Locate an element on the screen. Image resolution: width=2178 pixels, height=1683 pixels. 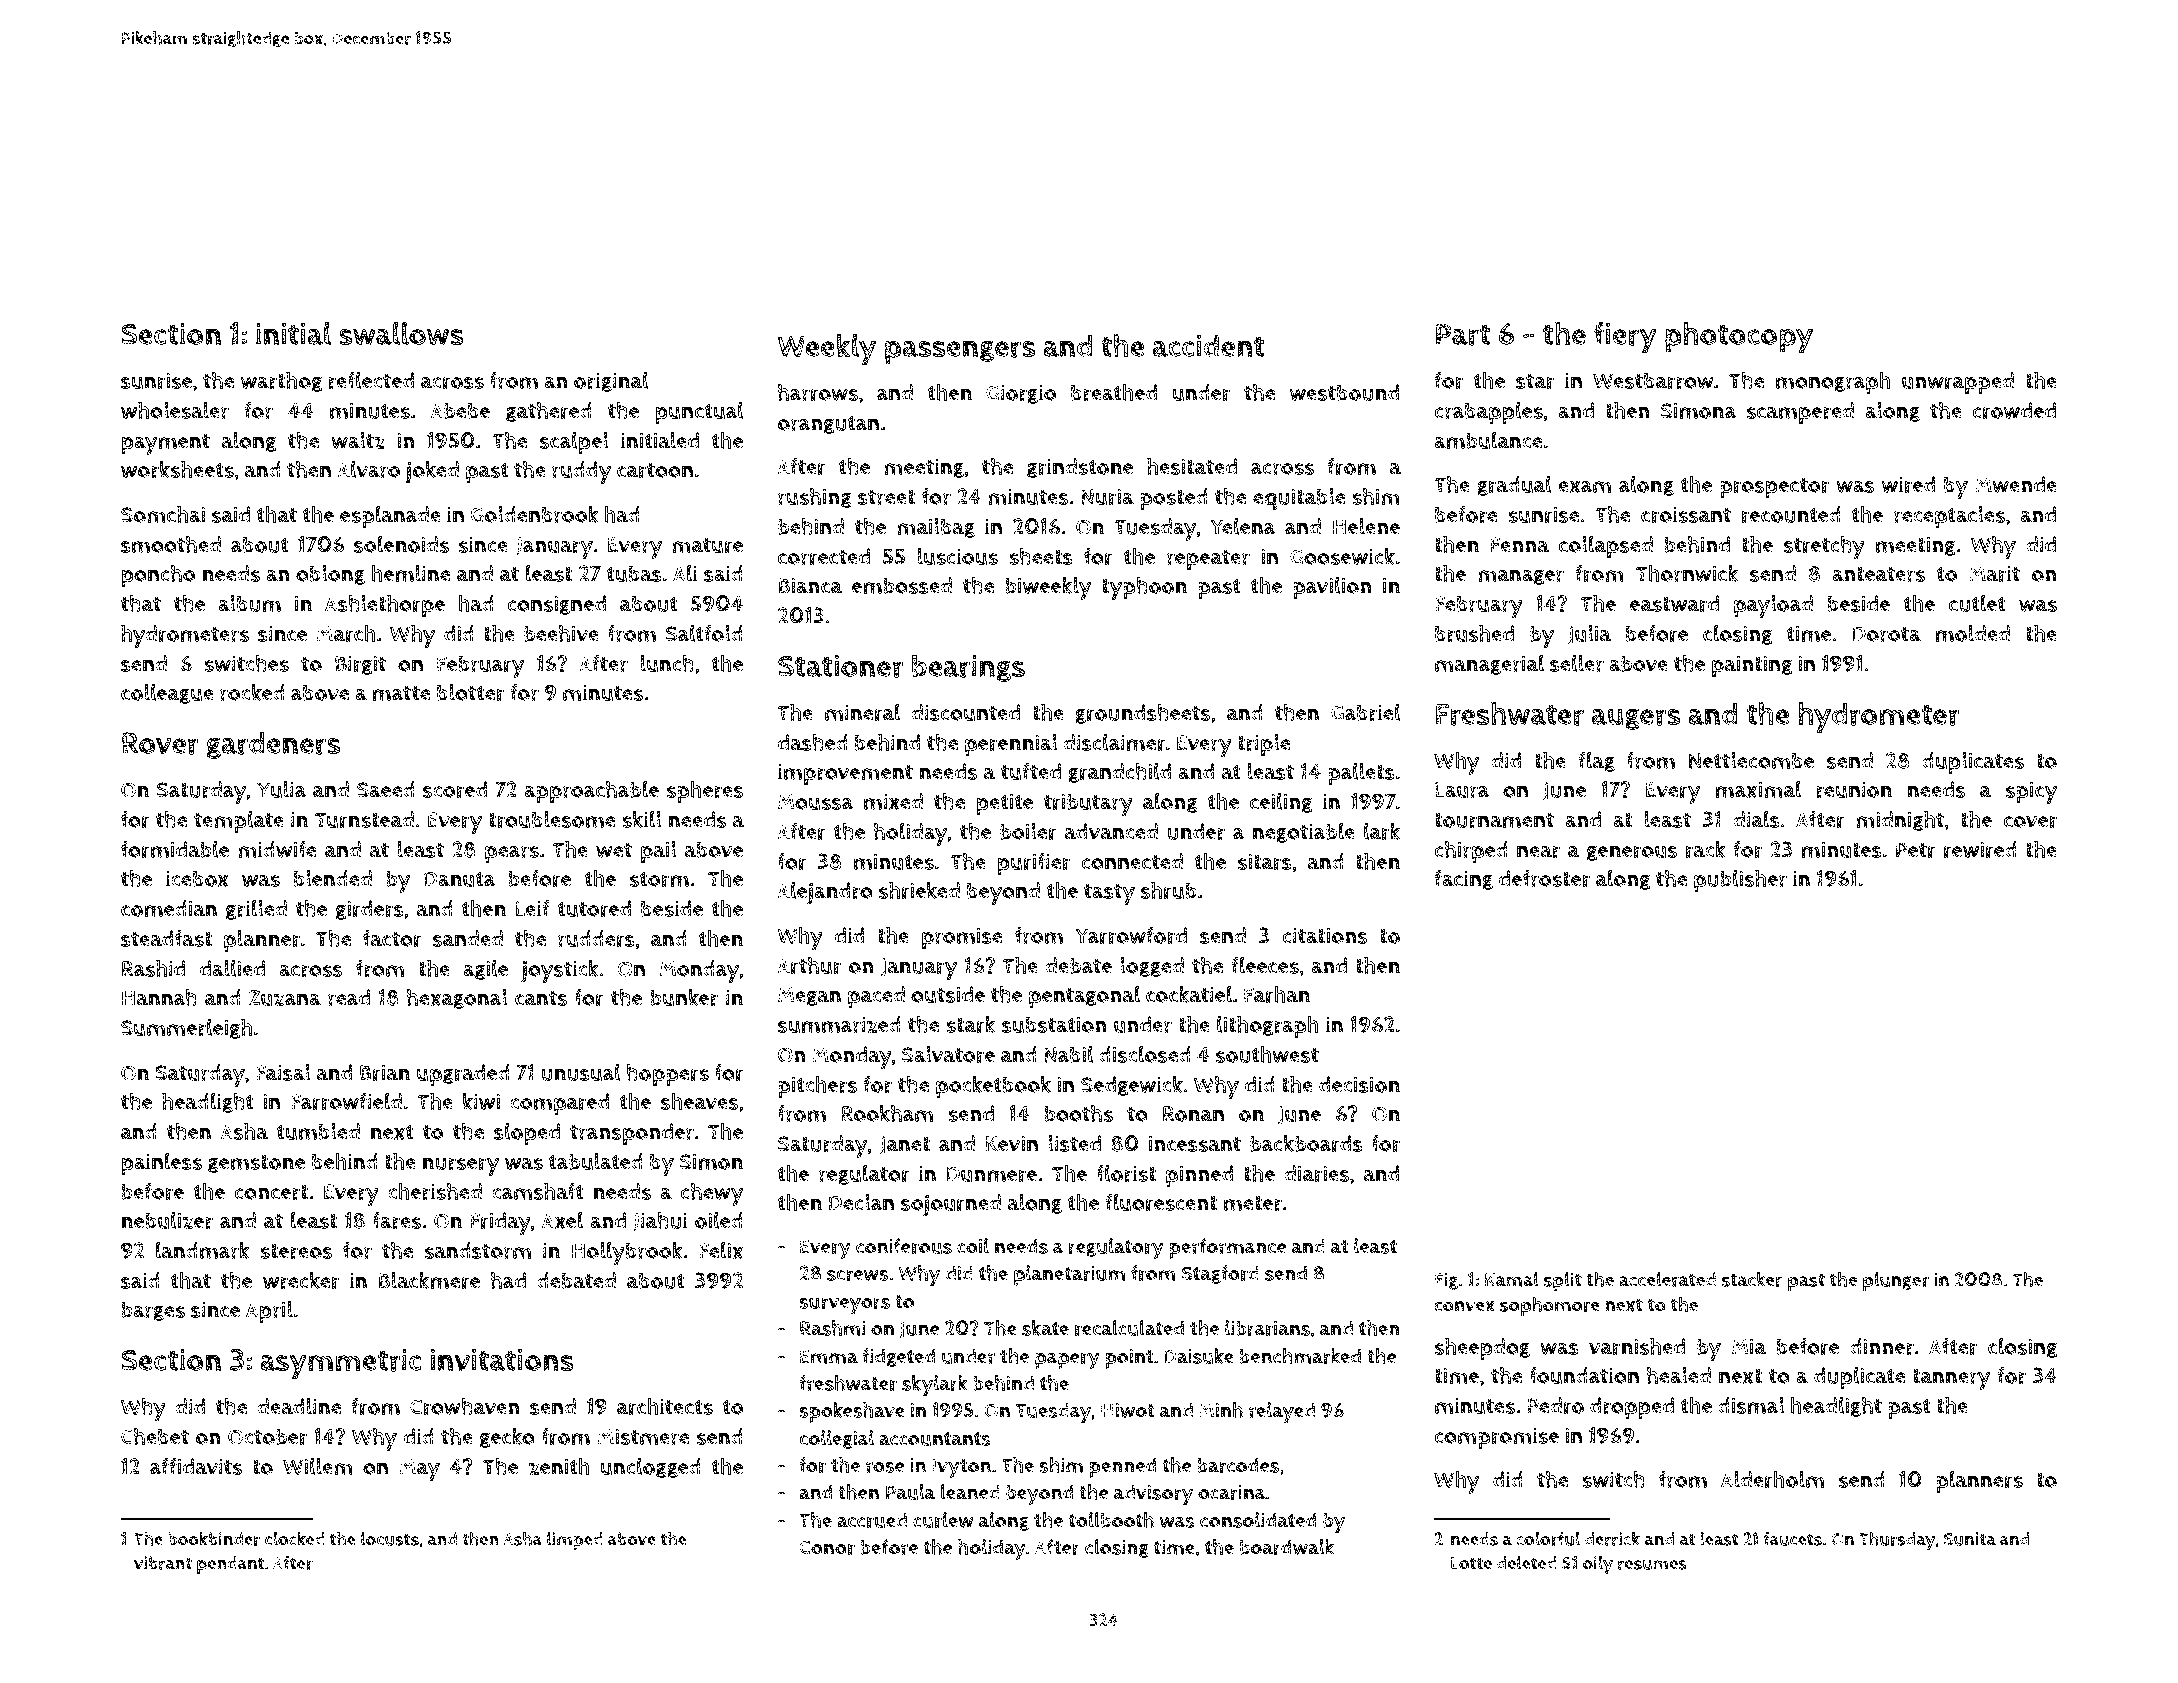
Conor is located at coordinates (827, 1547).
